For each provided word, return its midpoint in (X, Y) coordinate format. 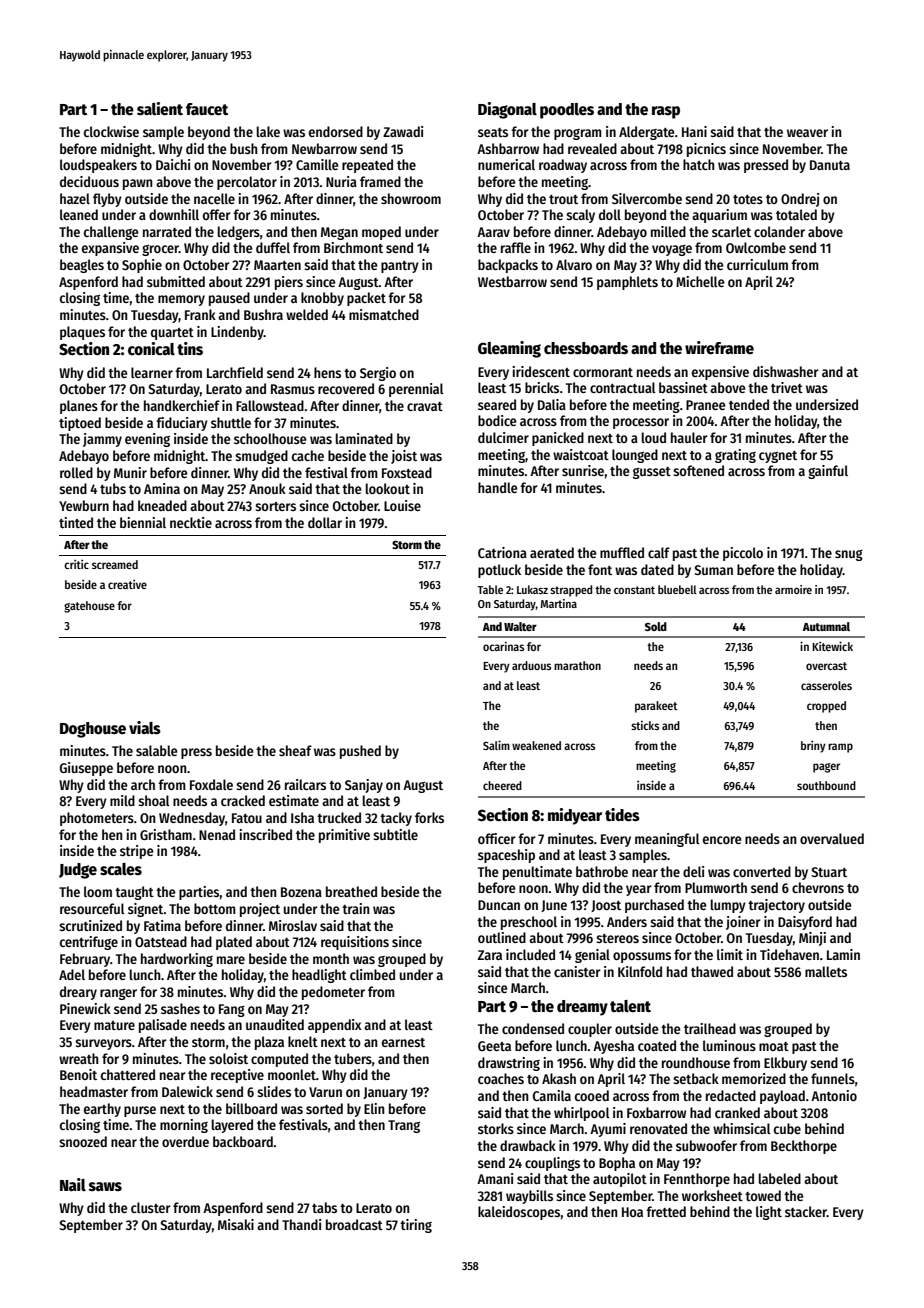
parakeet (656, 707)
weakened (536, 745)
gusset (652, 473)
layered (232, 1126)
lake (268, 131)
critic (76, 564)
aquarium (719, 216)
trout (563, 199)
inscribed (266, 834)
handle (498, 487)
